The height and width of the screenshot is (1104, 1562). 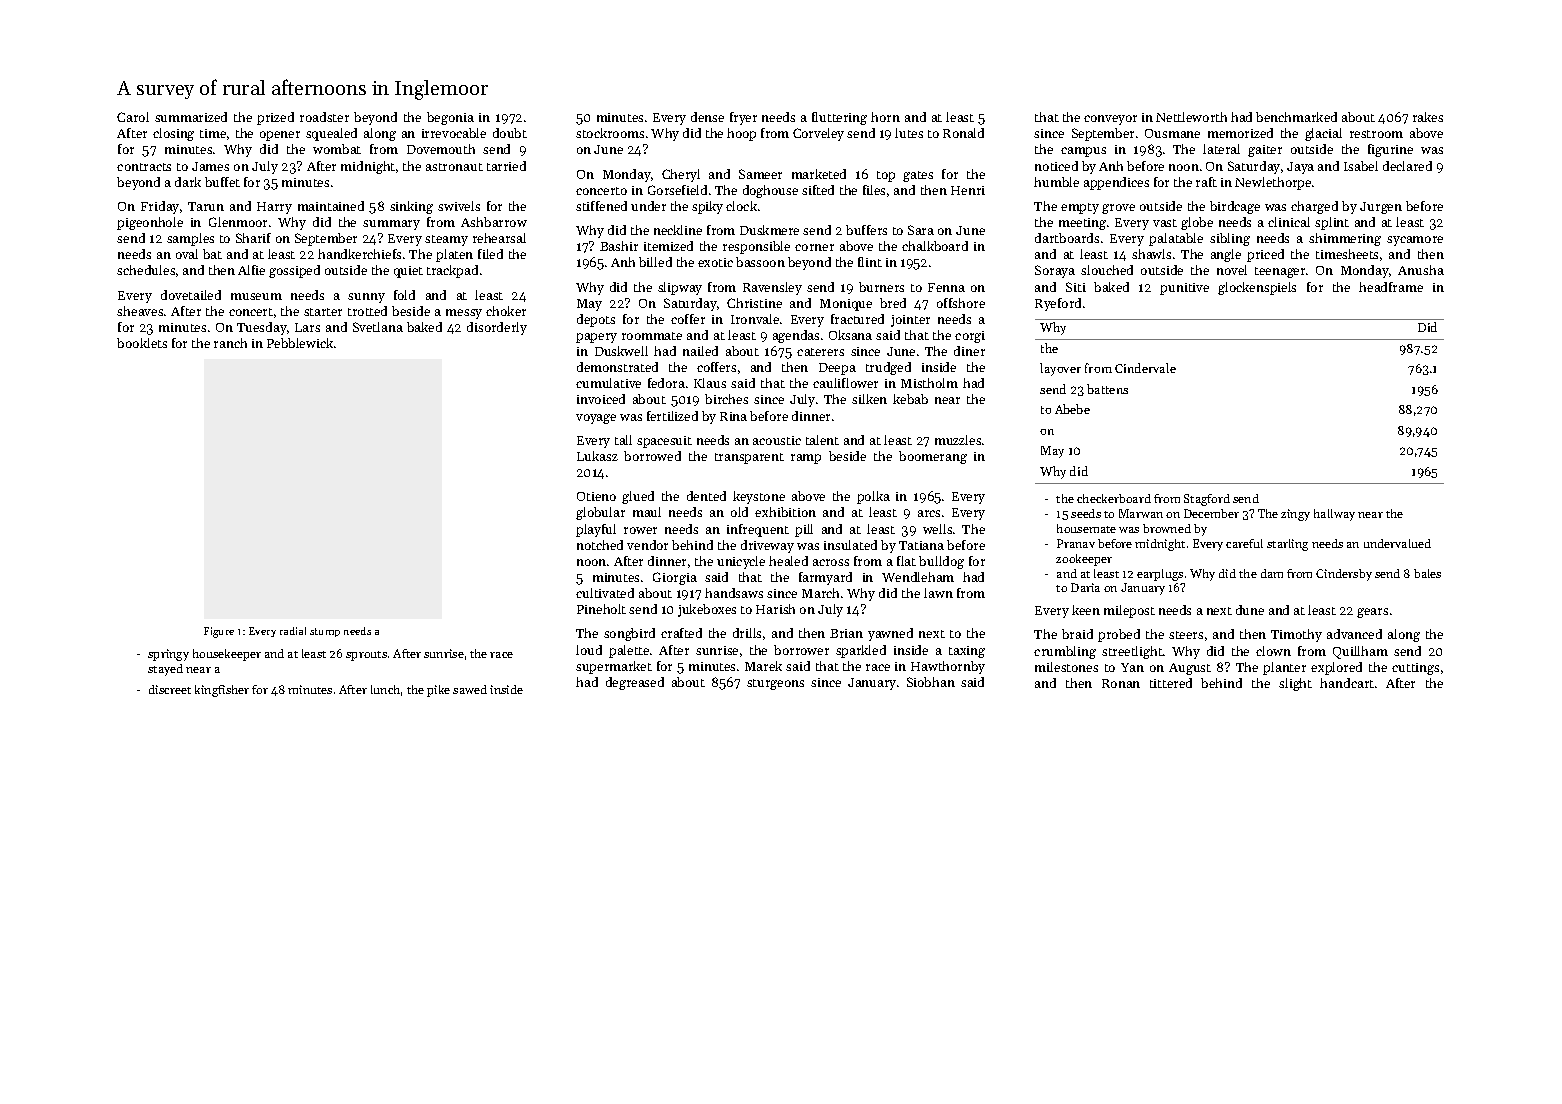 I want to click on Deepa, so click(x=837, y=369).
